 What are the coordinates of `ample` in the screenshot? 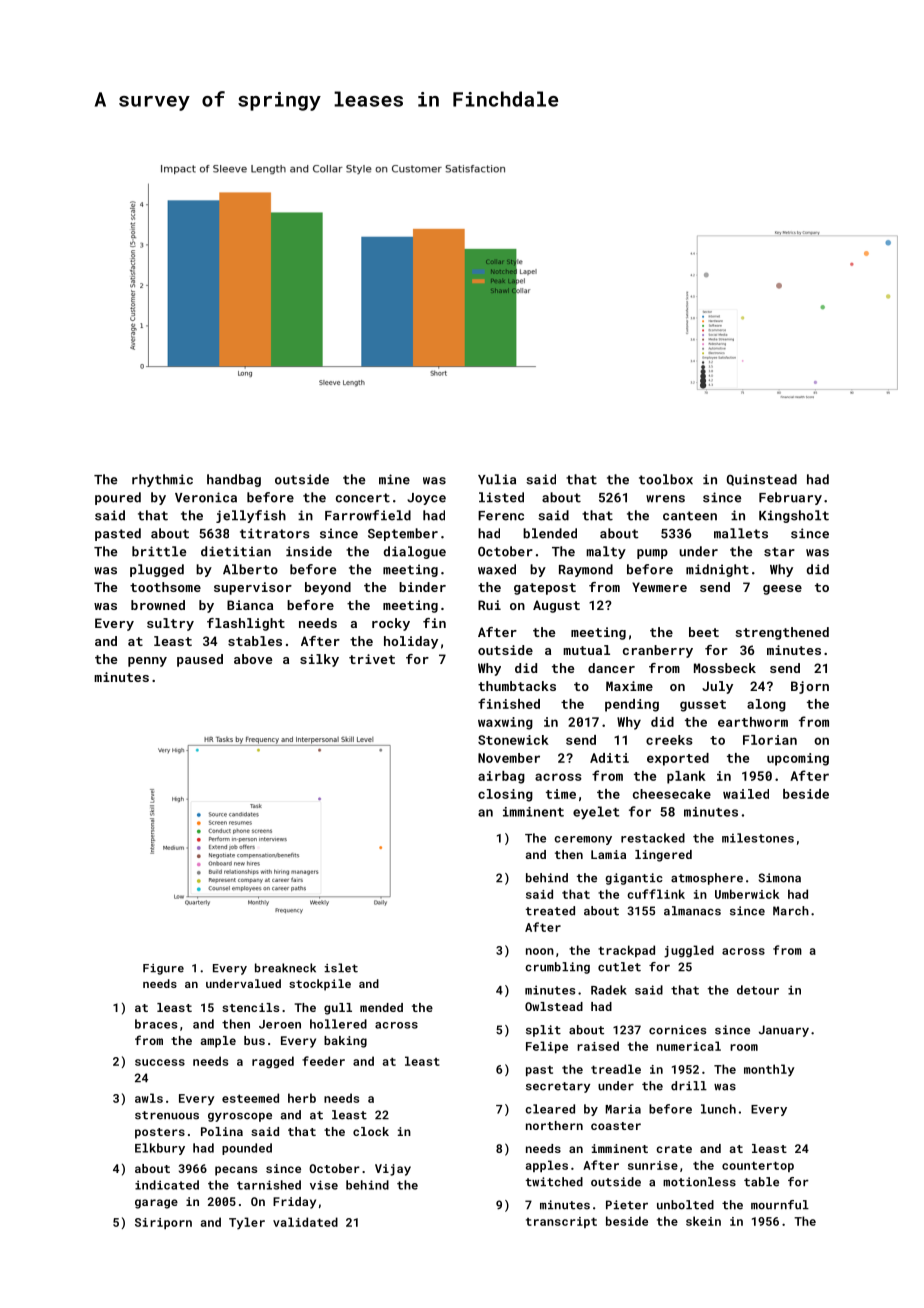 It's located at (218, 1042).
